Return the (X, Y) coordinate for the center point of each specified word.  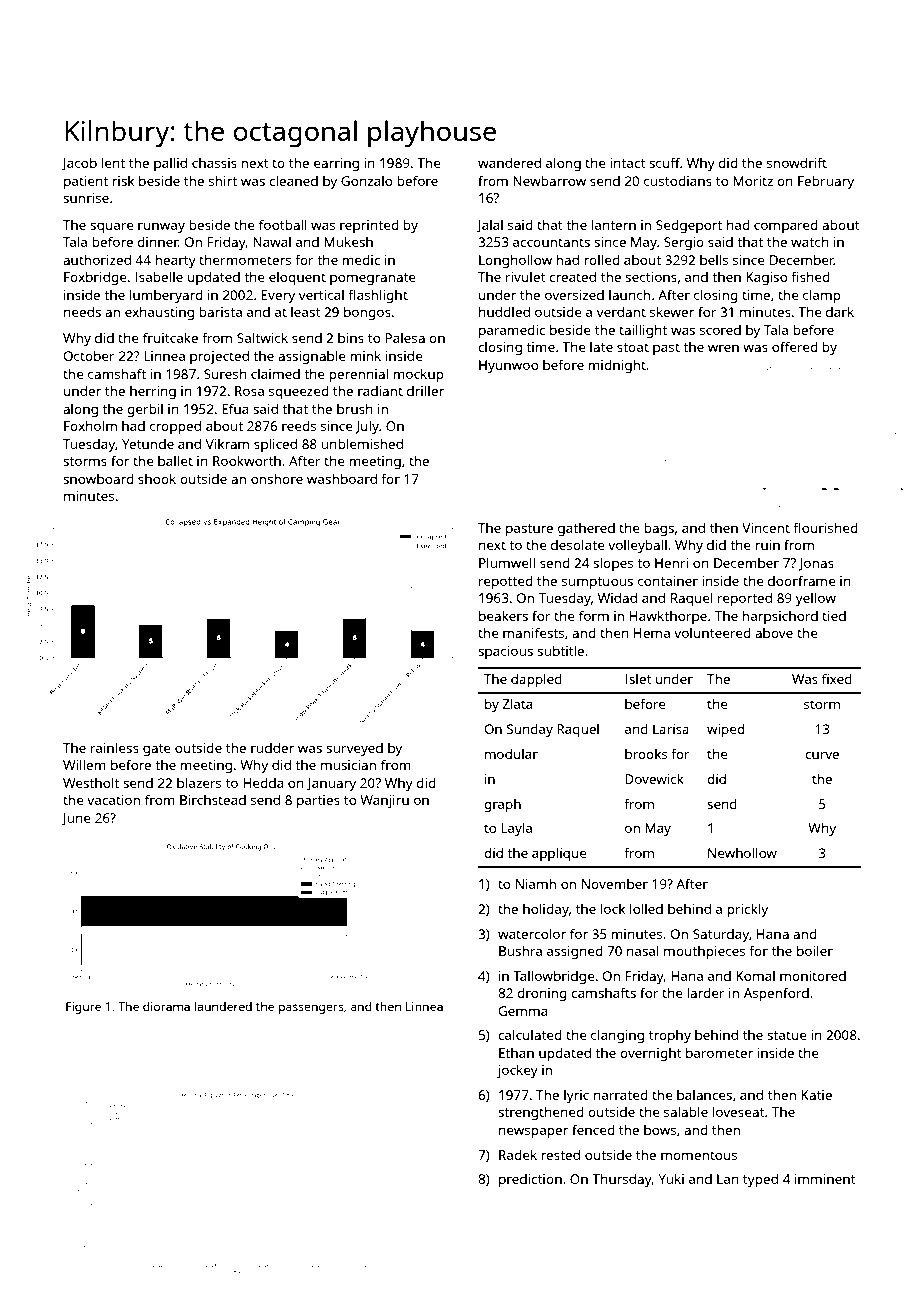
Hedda (263, 783)
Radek (518, 1154)
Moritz (753, 181)
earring (336, 164)
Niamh (536, 884)
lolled (646, 908)
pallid (170, 164)
